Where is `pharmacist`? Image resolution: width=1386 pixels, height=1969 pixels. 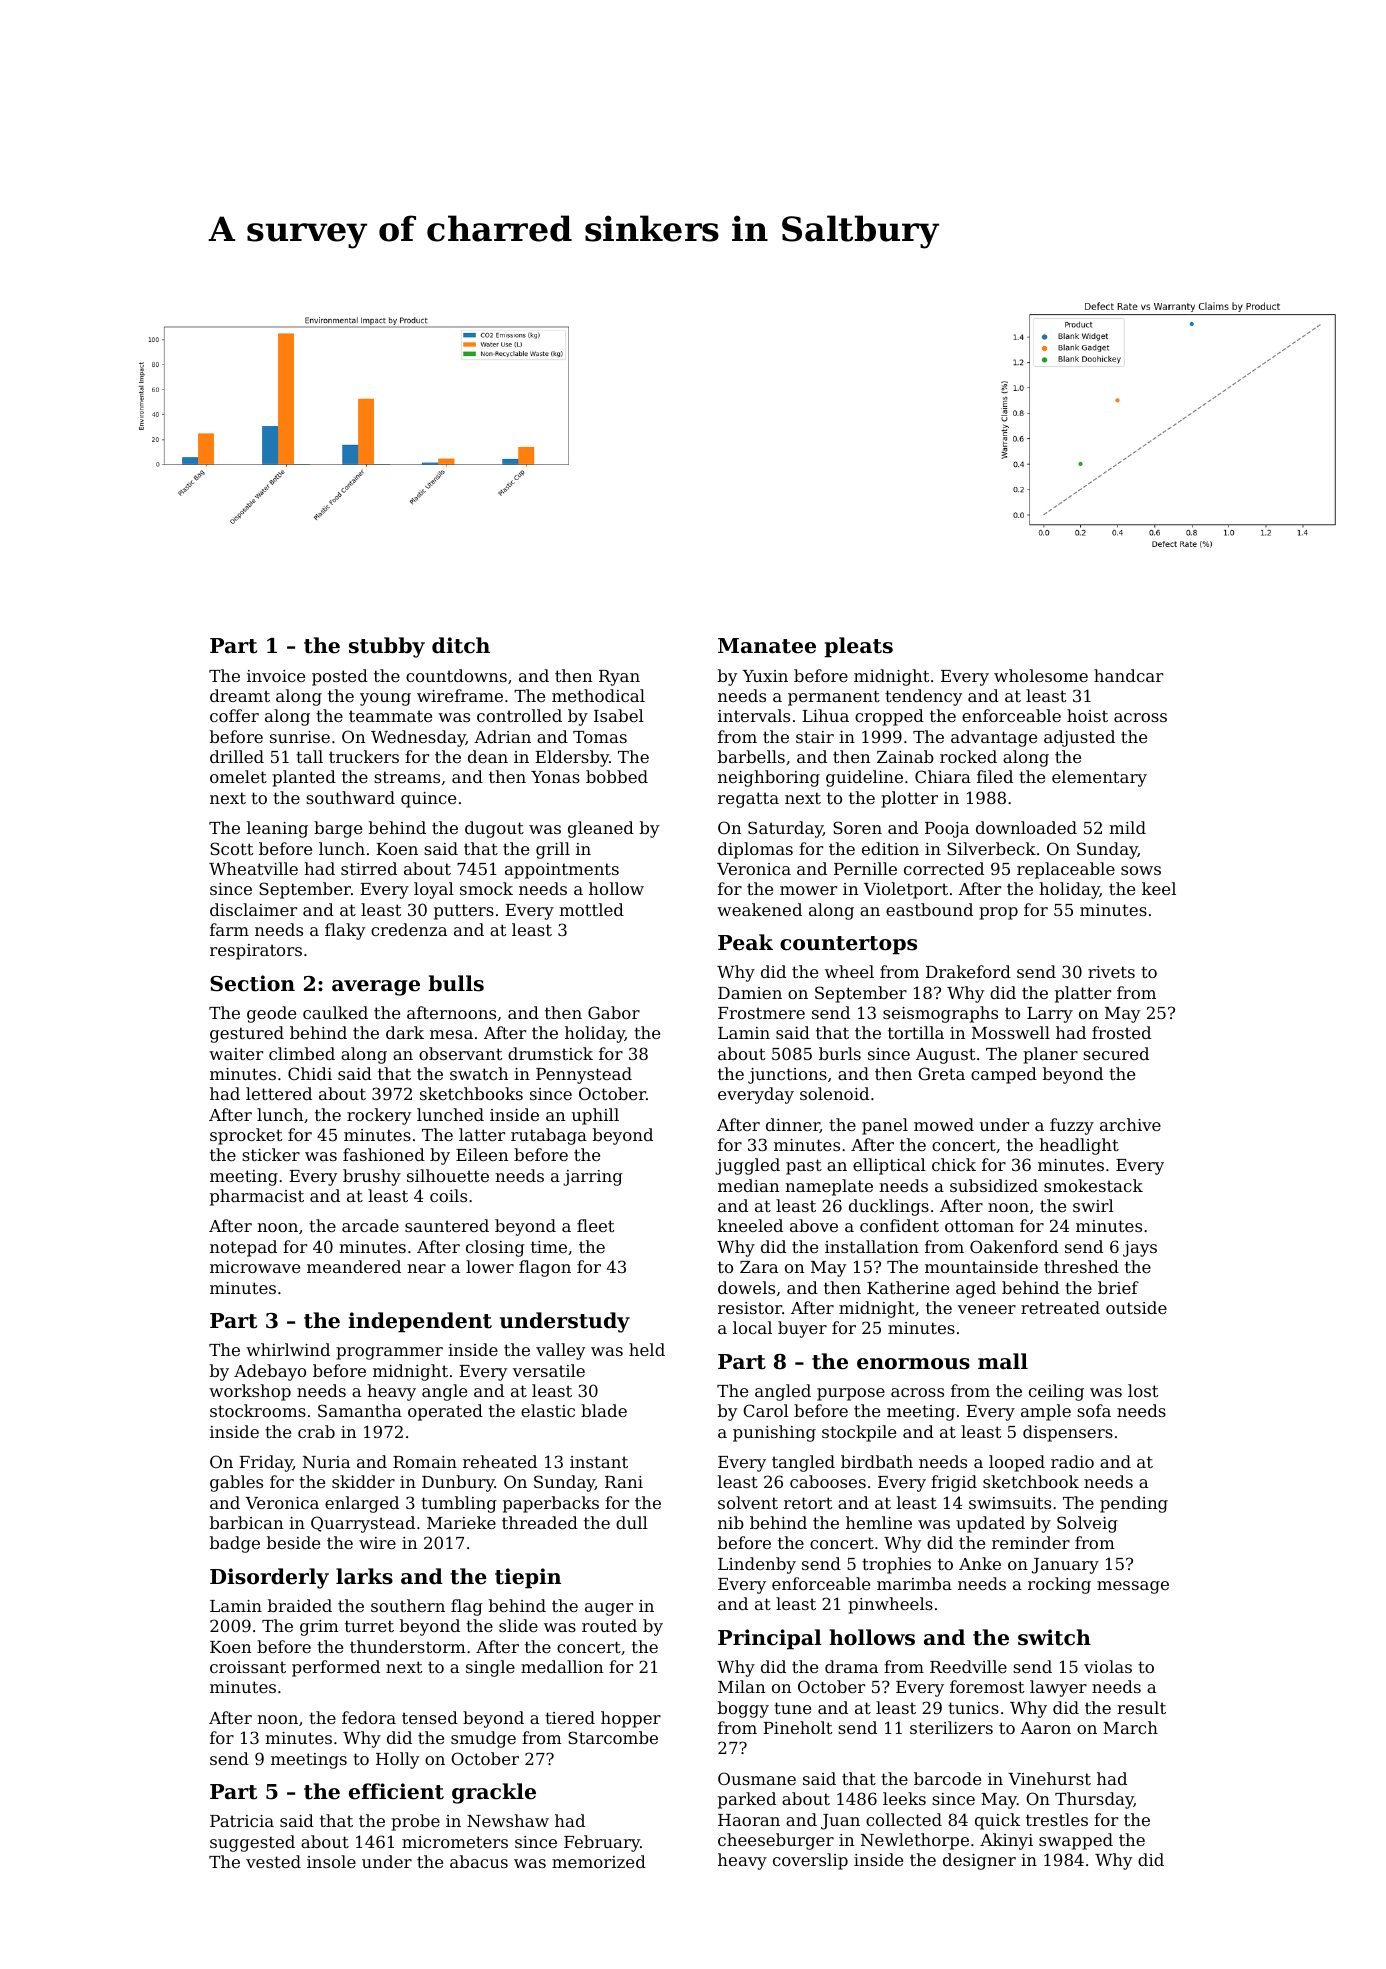
pharmacist is located at coordinates (257, 1197).
